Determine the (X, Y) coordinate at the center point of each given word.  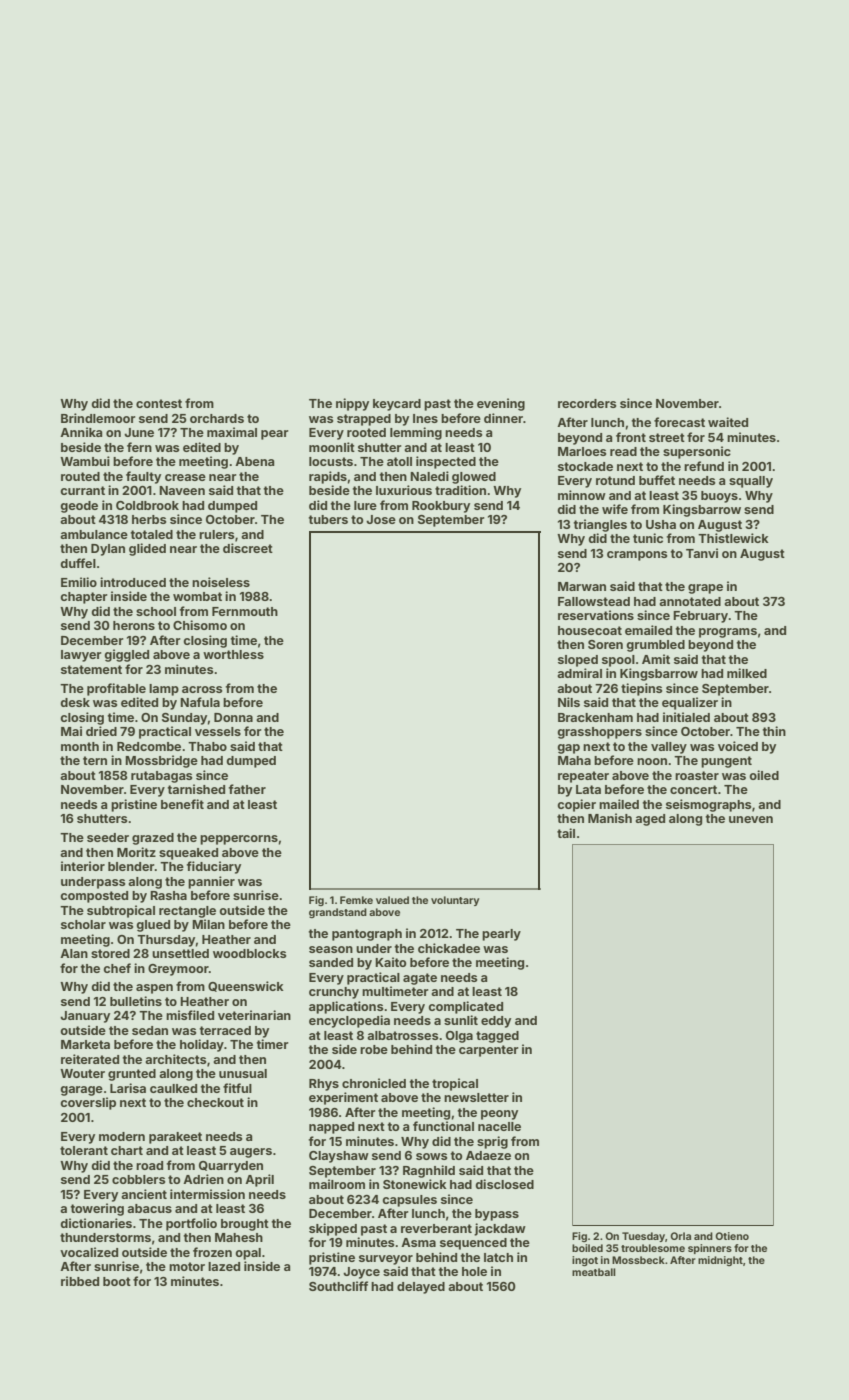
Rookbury (441, 507)
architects (175, 1059)
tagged (497, 1037)
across (202, 689)
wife (615, 509)
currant (82, 490)
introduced (133, 582)
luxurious (404, 490)
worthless (233, 654)
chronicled (374, 1083)
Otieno (732, 1236)
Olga (459, 1037)
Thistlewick (733, 538)
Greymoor (178, 970)
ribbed (80, 1281)
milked (747, 673)
